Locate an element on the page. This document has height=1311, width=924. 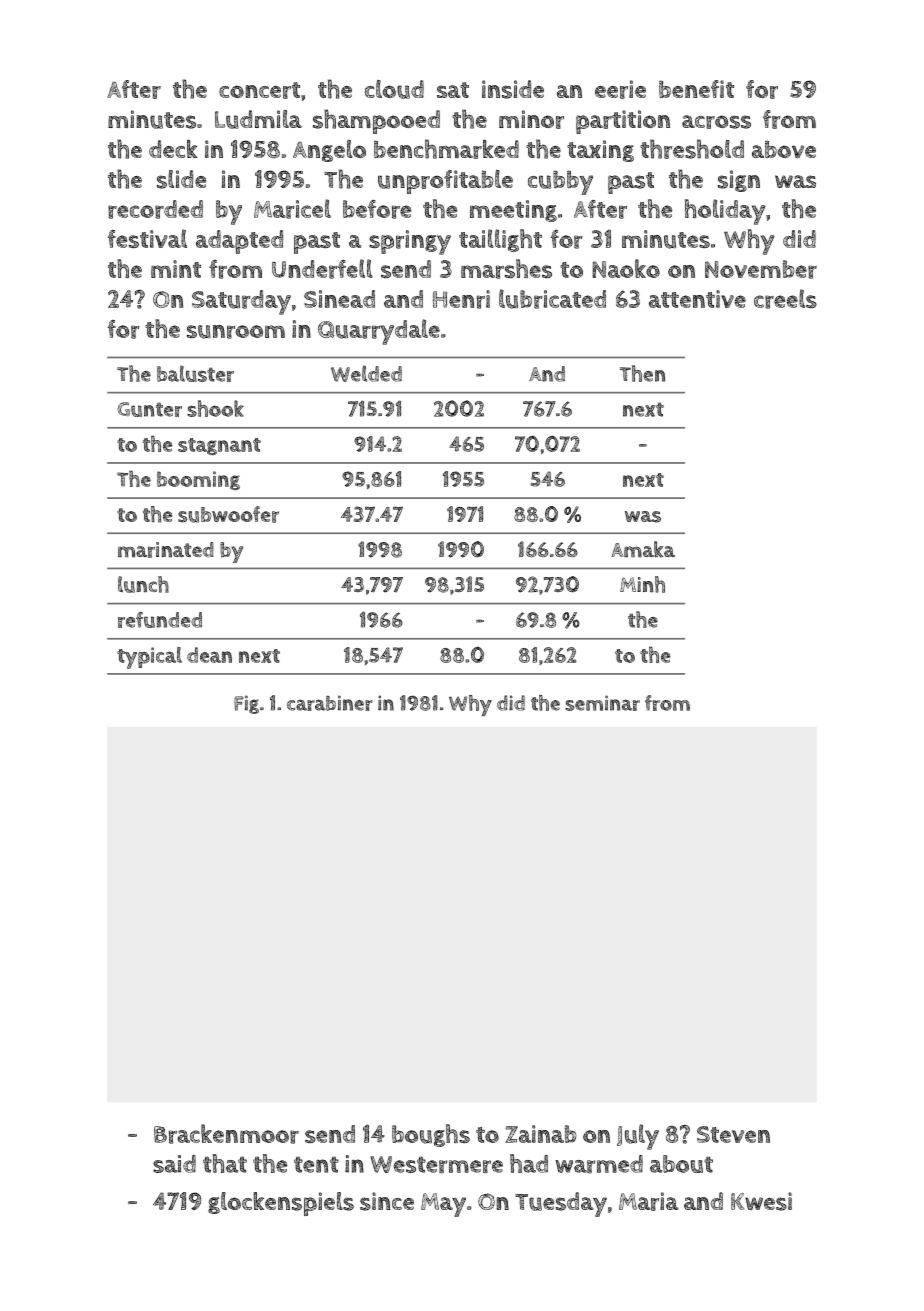
Naoko is located at coordinates (626, 268).
